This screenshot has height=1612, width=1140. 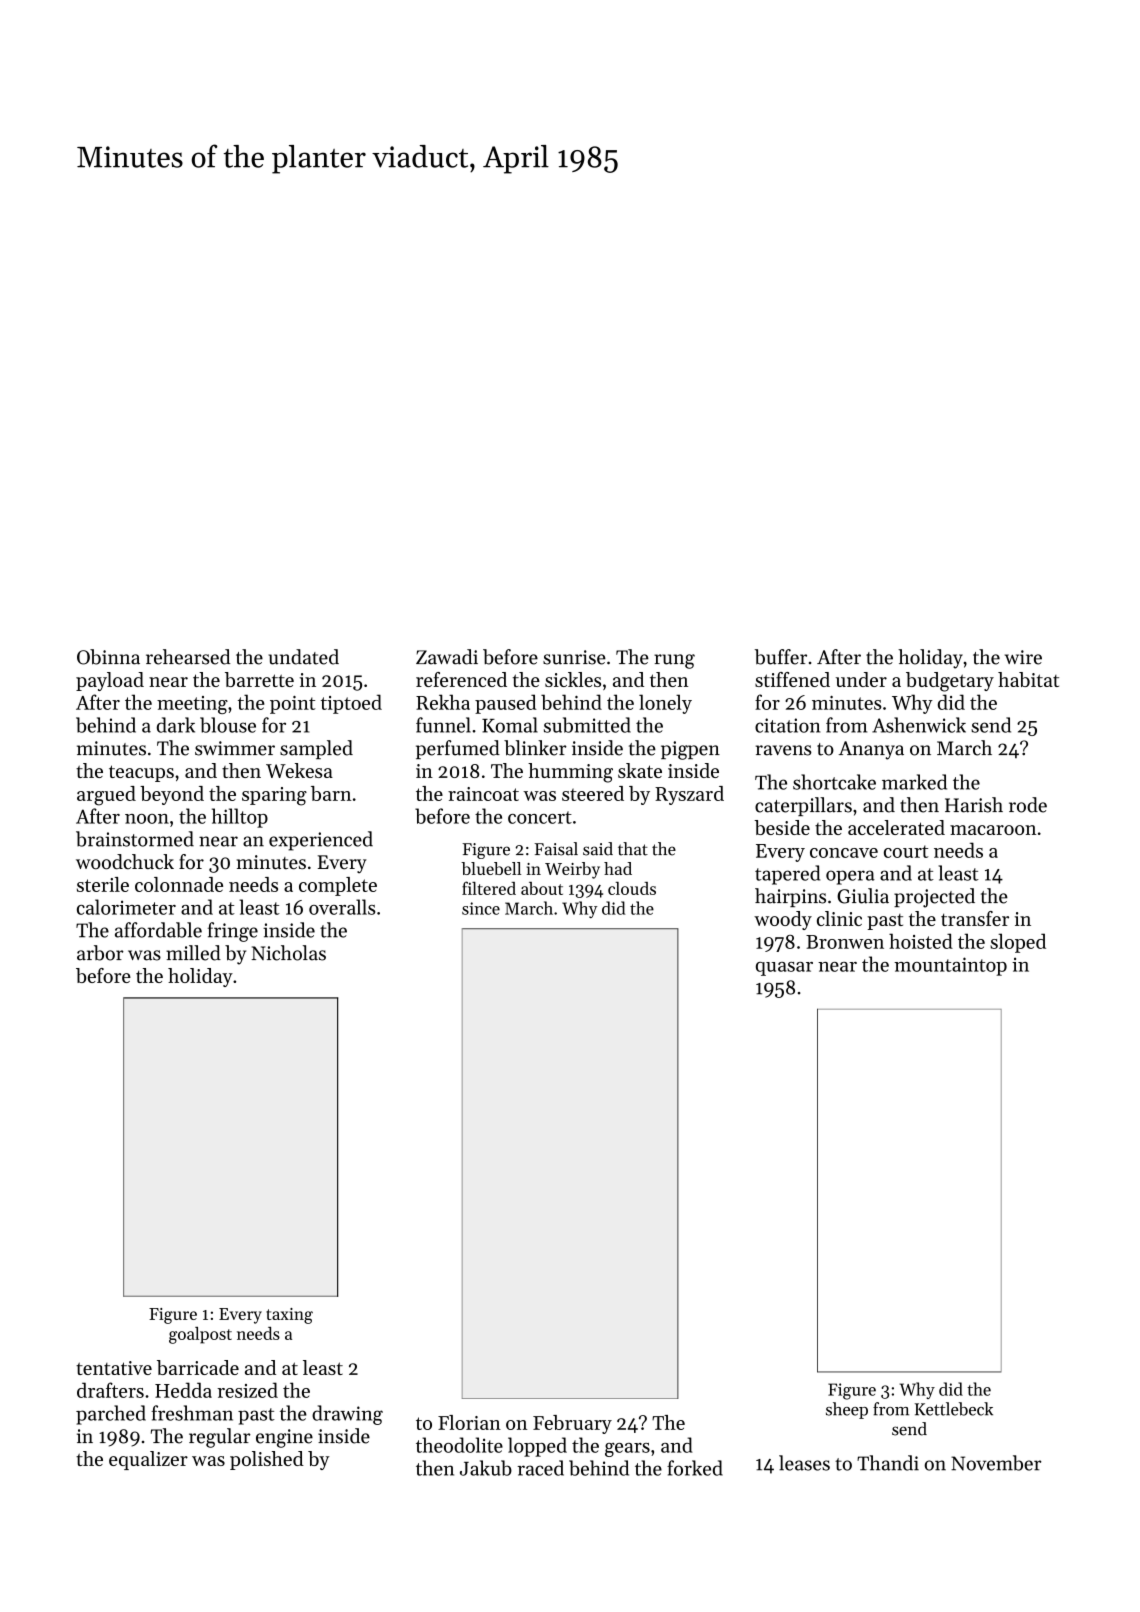 I want to click on rode, so click(x=1028, y=805).
